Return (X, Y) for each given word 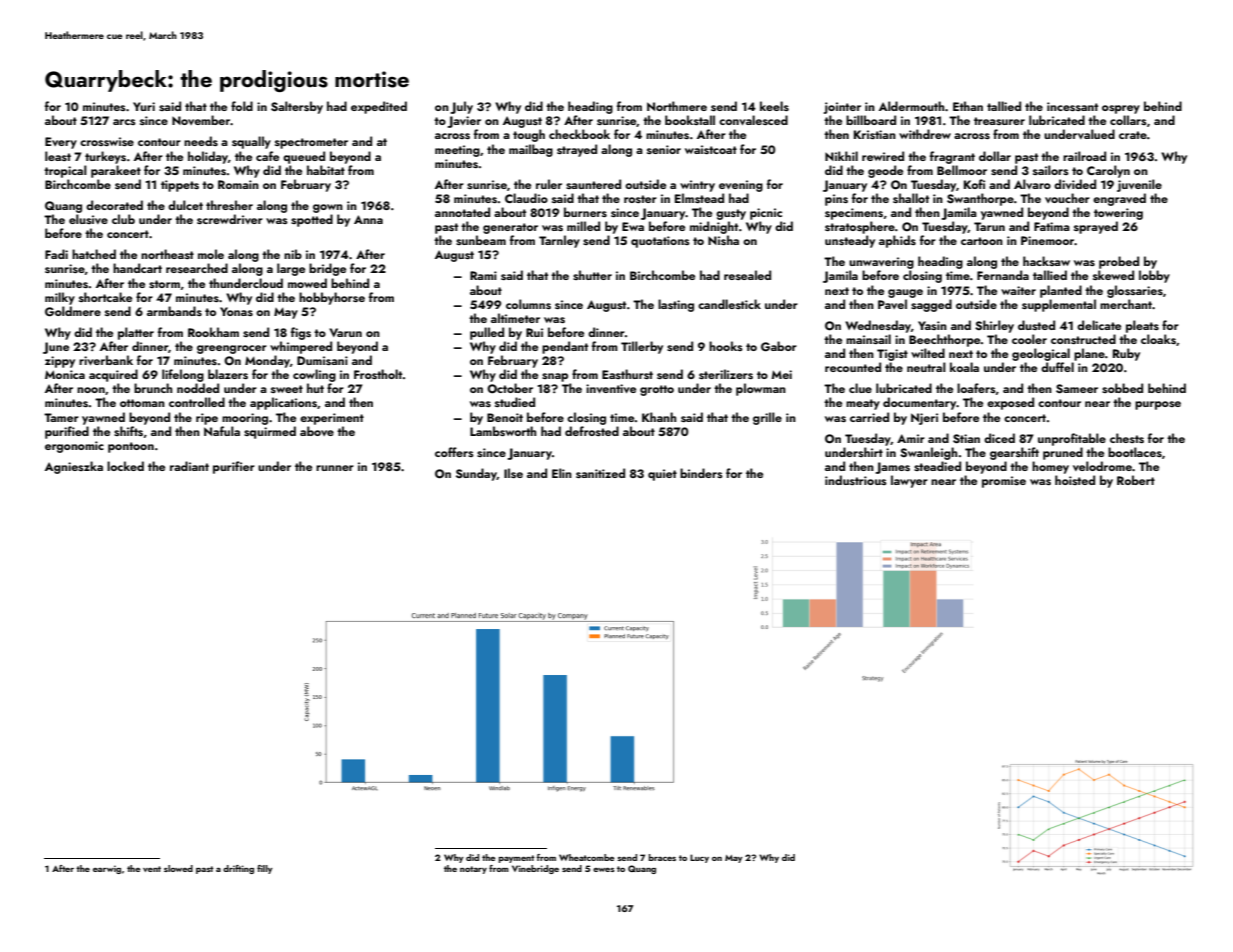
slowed (178, 868)
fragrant (952, 157)
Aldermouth (911, 106)
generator (510, 228)
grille (767, 418)
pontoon (131, 447)
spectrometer (311, 143)
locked (125, 466)
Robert (1136, 480)
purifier (234, 467)
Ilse (513, 473)
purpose (1158, 405)
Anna (368, 219)
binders (701, 473)
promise (1004, 482)
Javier (464, 122)
